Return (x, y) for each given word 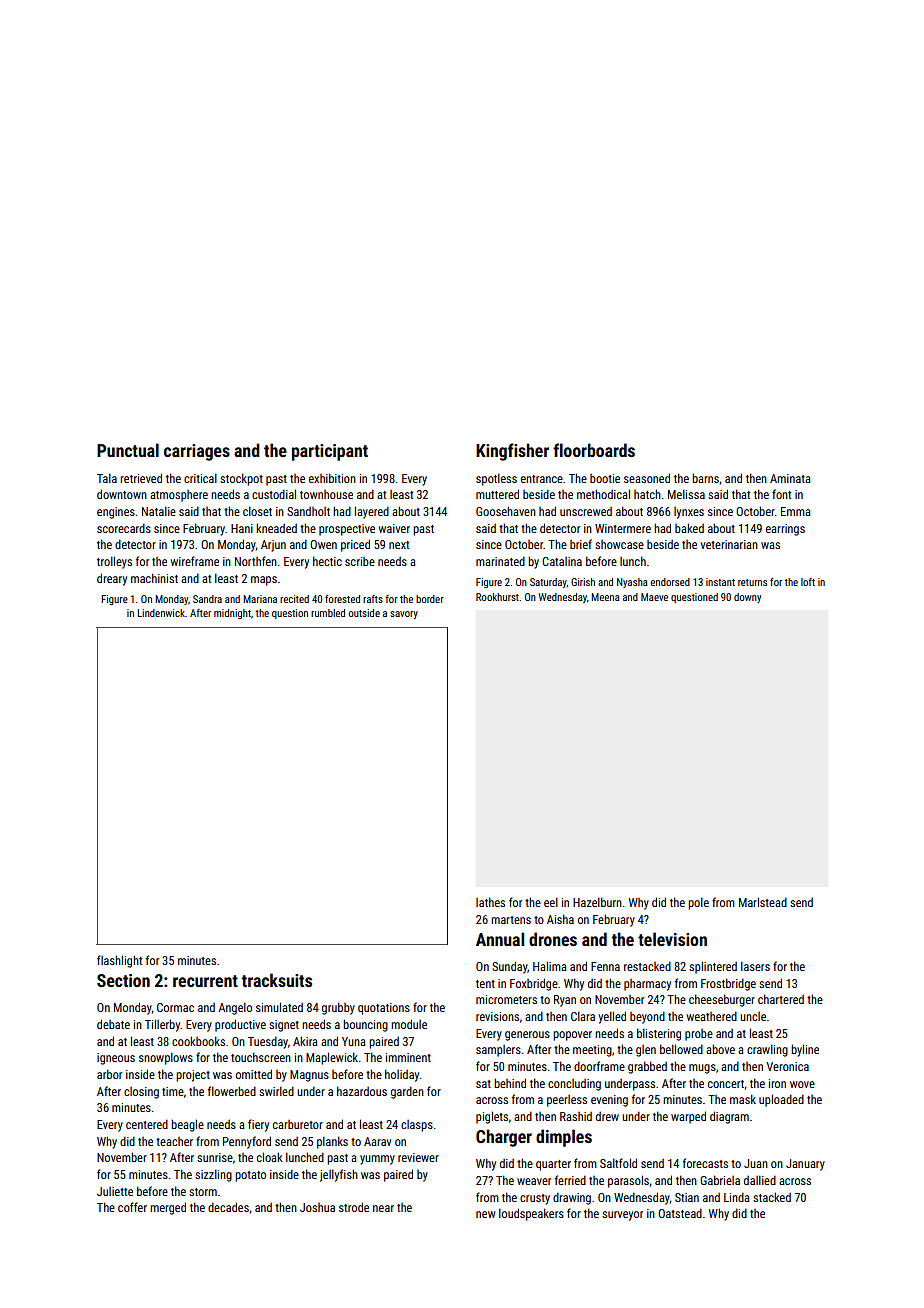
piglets (492, 1117)
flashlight (119, 961)
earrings (785, 530)
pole (698, 903)
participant (330, 452)
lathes (490, 902)
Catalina (562, 561)
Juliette (115, 1191)
